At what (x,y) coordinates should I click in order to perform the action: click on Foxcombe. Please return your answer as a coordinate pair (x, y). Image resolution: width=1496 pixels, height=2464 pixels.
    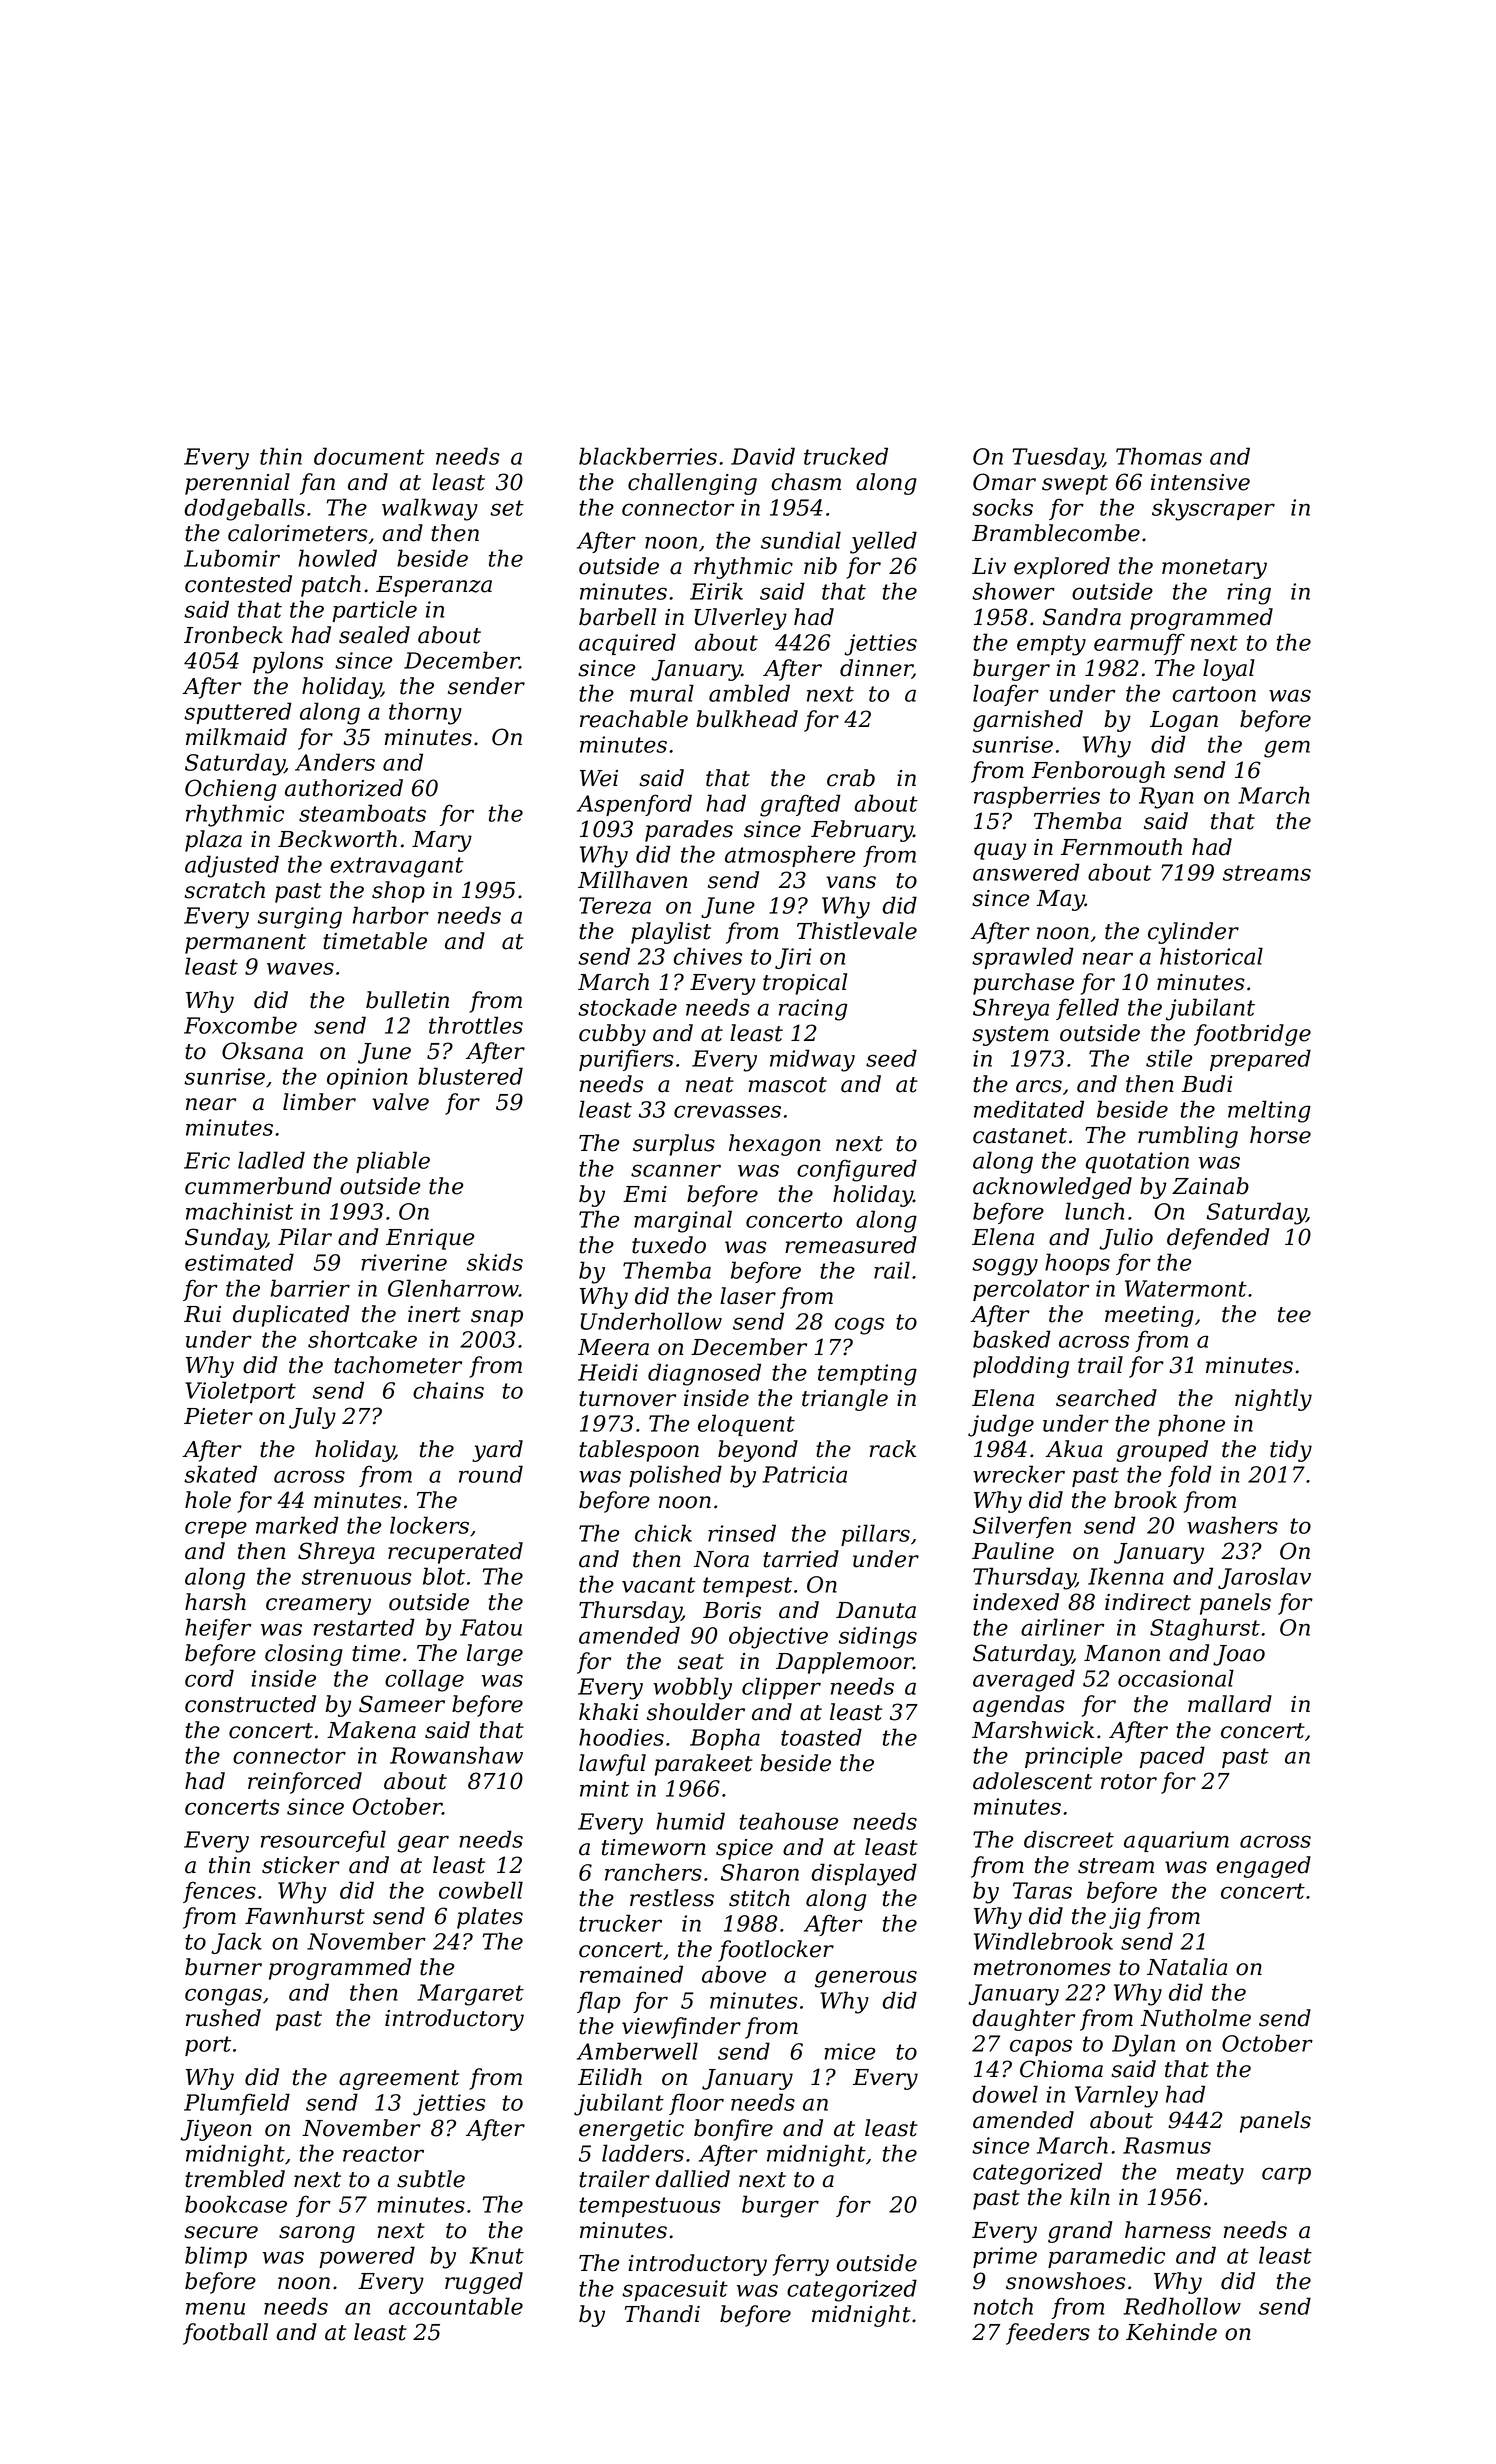
    Looking at the image, I should click on (240, 1025).
